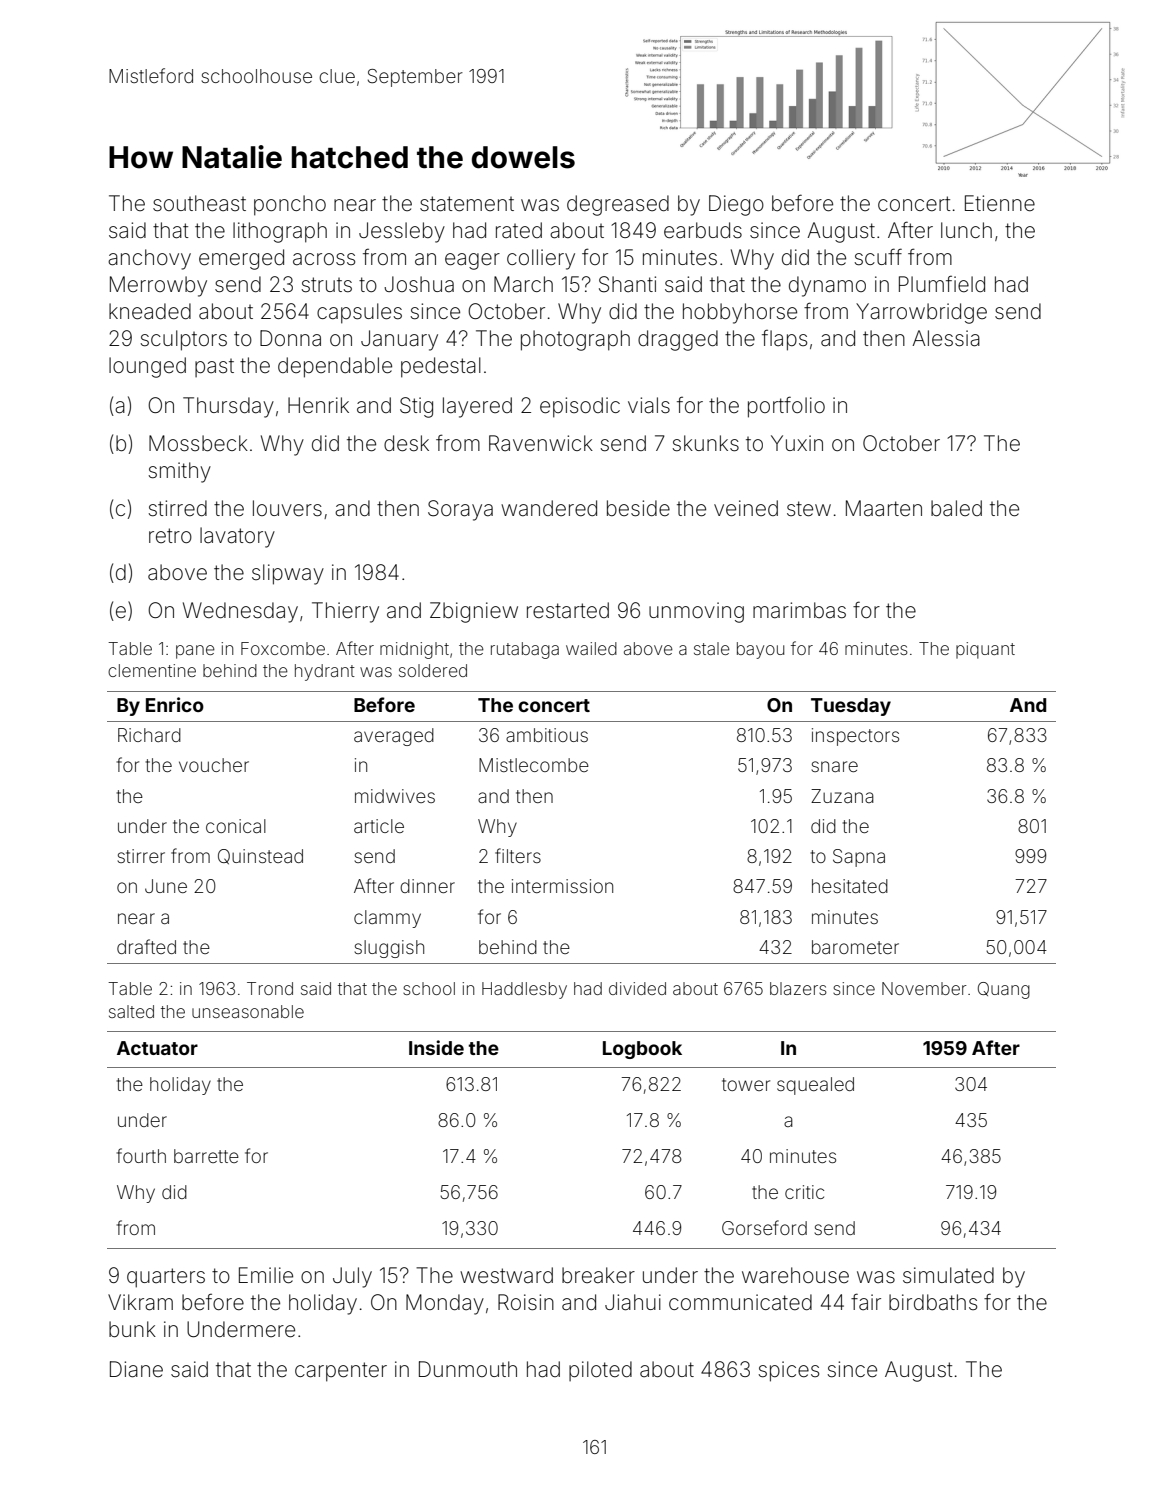  What do you see at coordinates (345, 612) in the screenshot?
I see `Thierry` at bounding box center [345, 612].
